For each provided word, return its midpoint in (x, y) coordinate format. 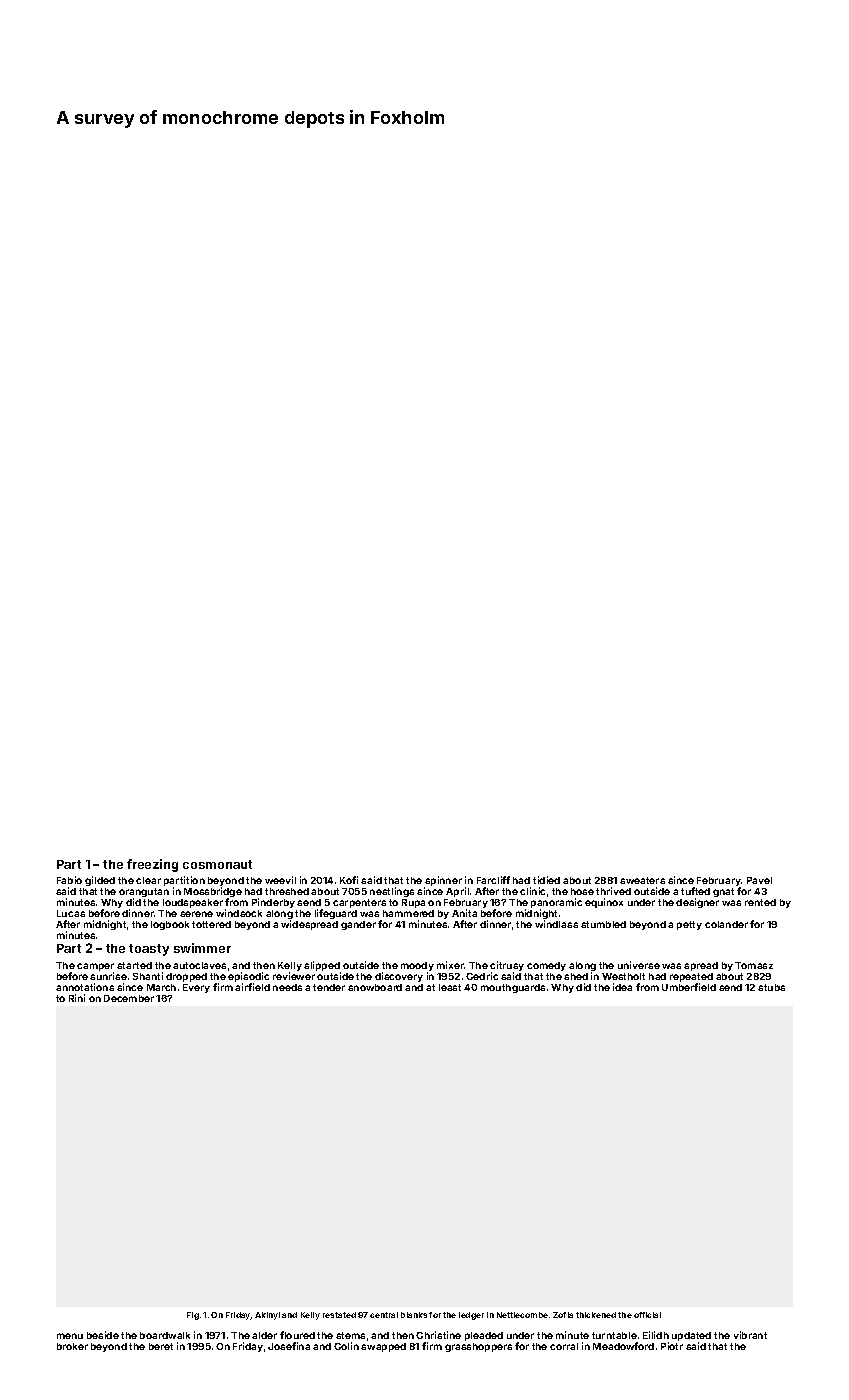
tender (329, 987)
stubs (771, 987)
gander (358, 925)
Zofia (563, 1315)
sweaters (642, 880)
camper (95, 967)
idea (622, 987)
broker (72, 1346)
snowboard (375, 987)
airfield (252, 987)
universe (639, 965)
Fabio (69, 880)
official (647, 1315)
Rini (77, 998)
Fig (193, 1316)
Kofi (349, 880)
